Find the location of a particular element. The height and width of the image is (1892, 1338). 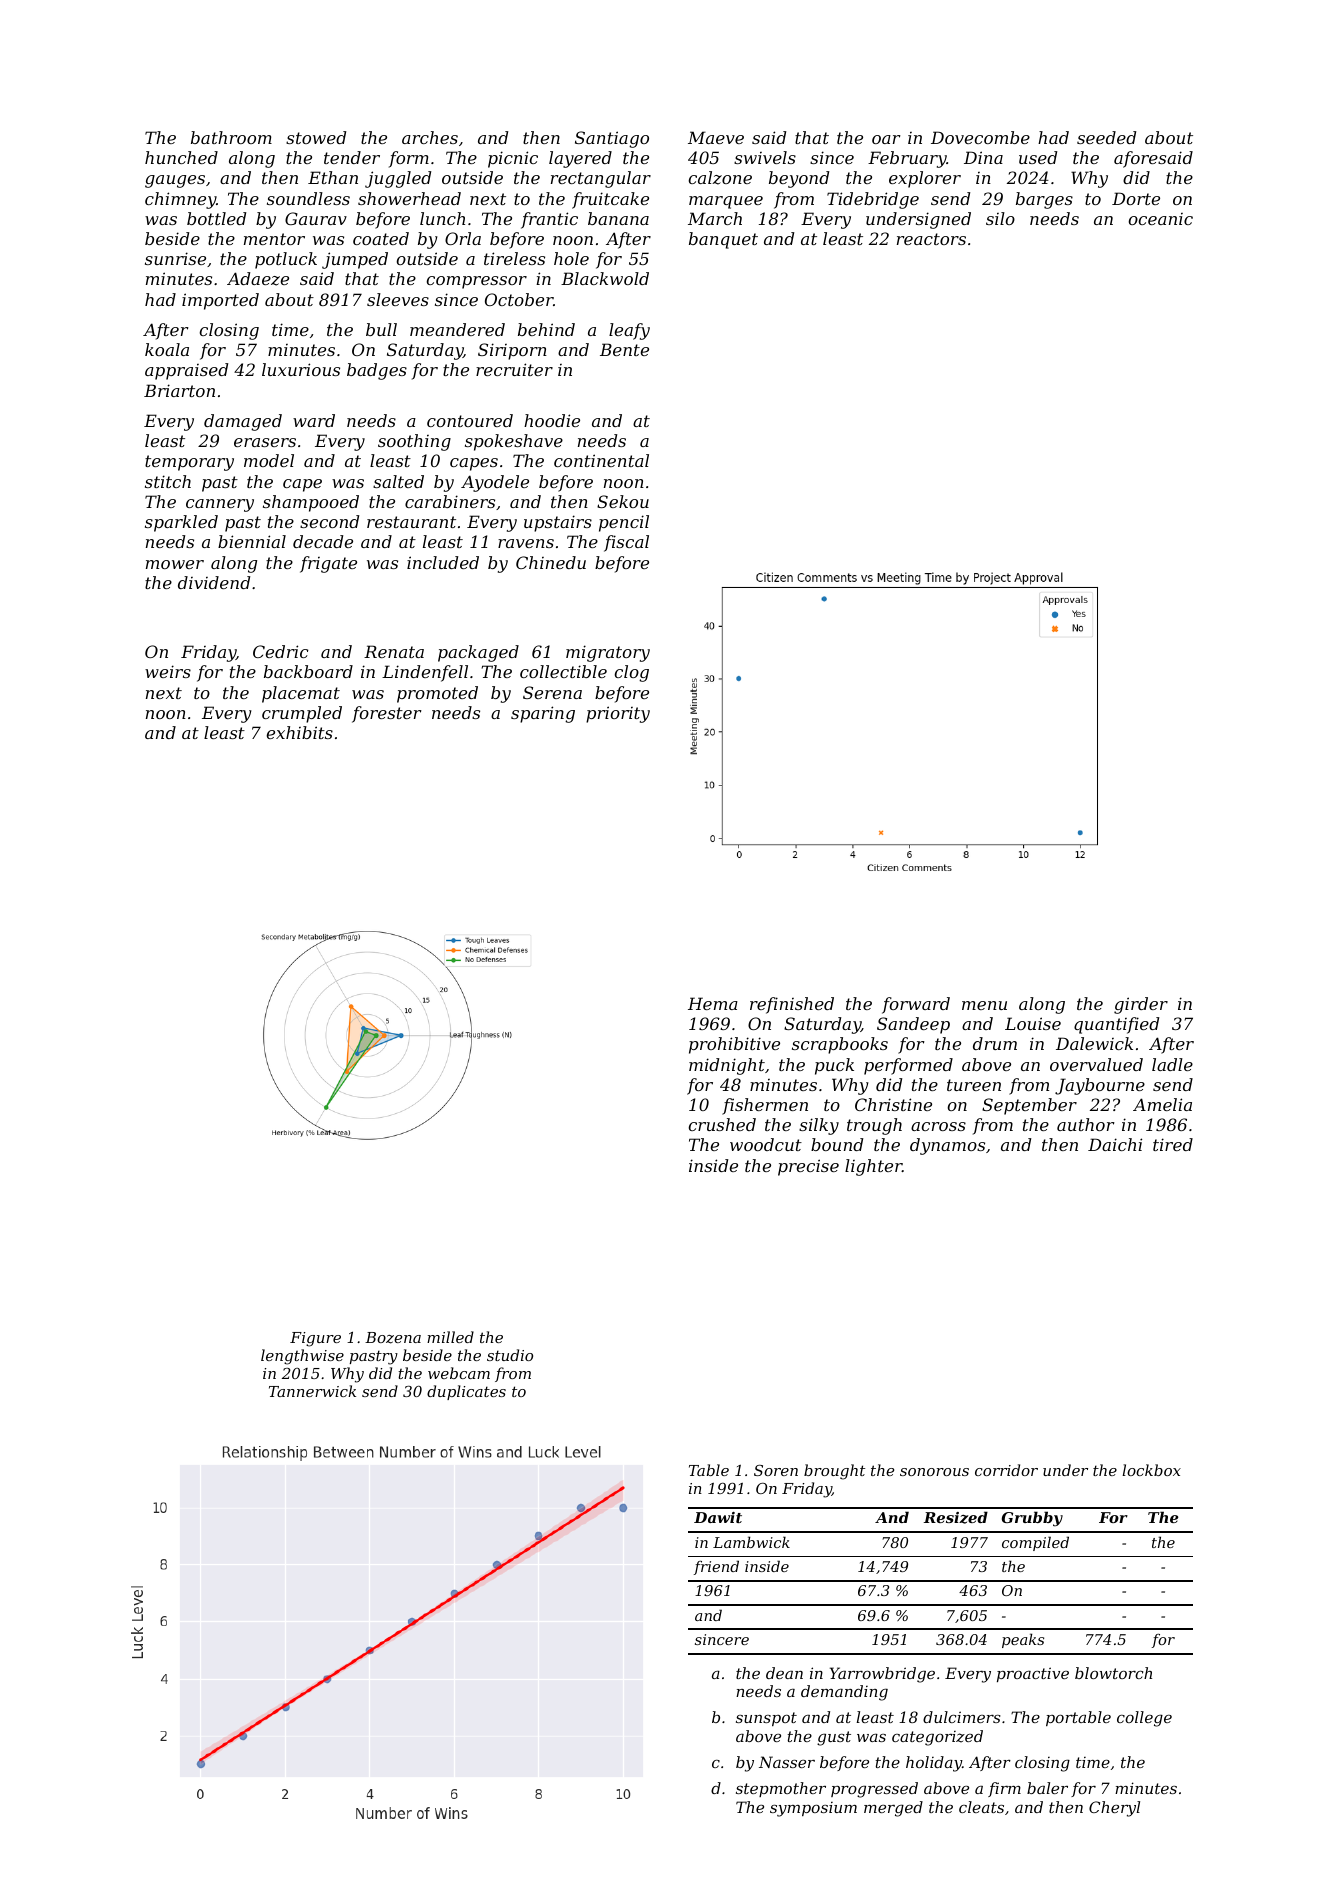

priority is located at coordinates (618, 714).
